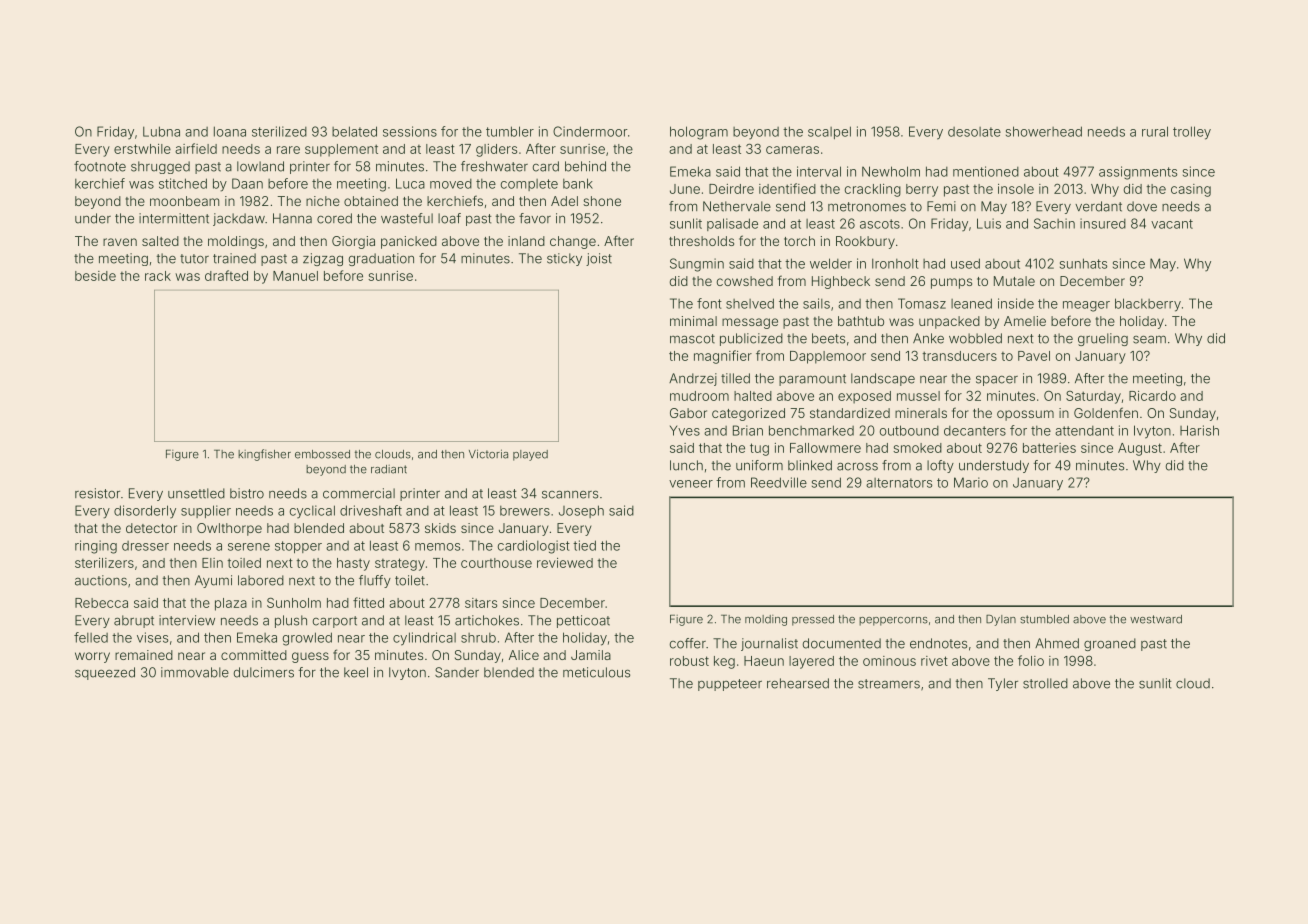  I want to click on Andrzej, so click(693, 379).
